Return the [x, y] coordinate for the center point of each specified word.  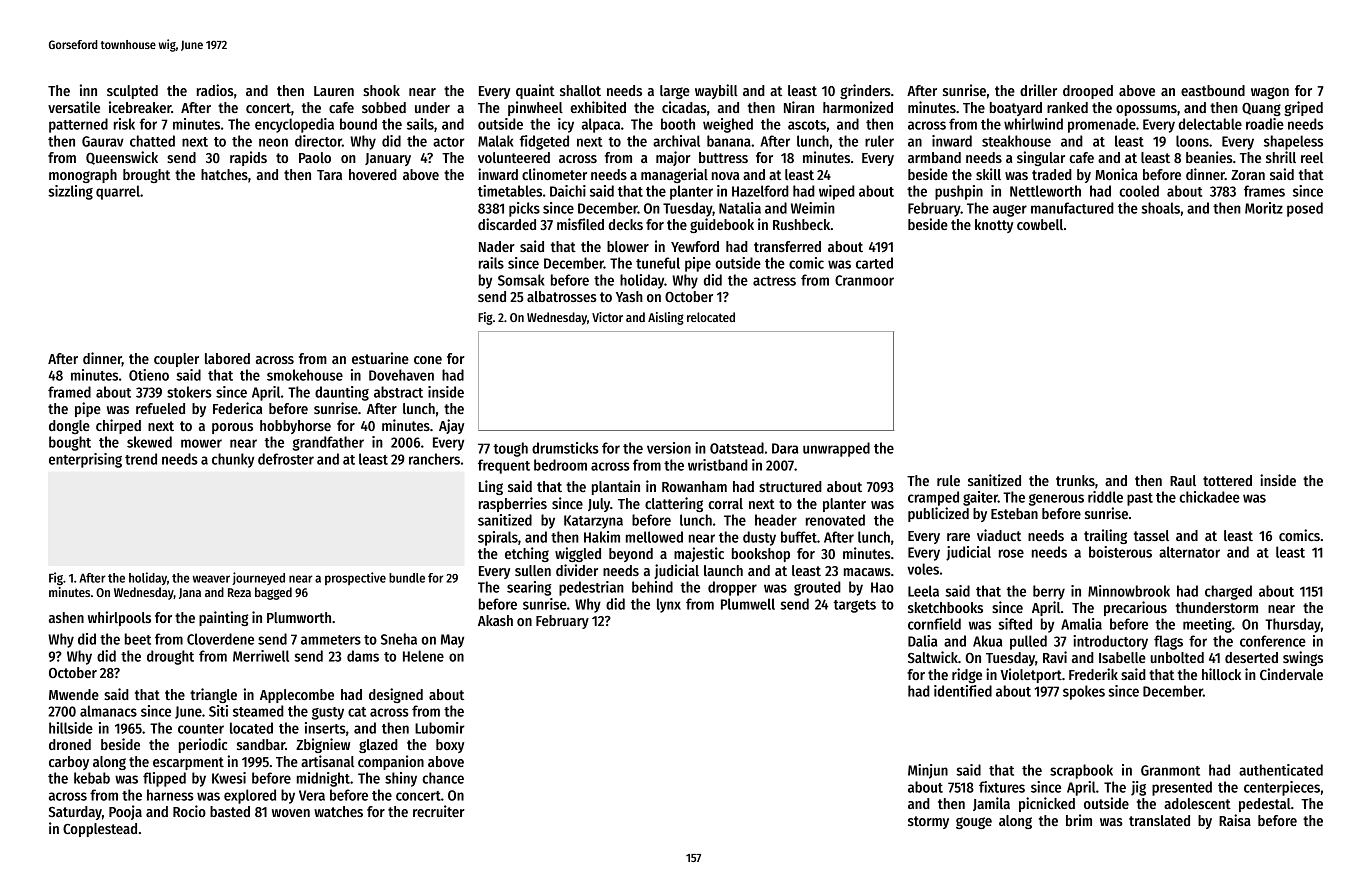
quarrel [118, 192]
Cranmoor [864, 280]
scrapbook [1081, 771]
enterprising [85, 460]
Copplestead [100, 830]
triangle [213, 695]
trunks [1075, 480]
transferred [787, 246]
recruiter [439, 811]
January [388, 159]
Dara [785, 448]
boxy [450, 746]
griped [1303, 108]
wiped [837, 192]
